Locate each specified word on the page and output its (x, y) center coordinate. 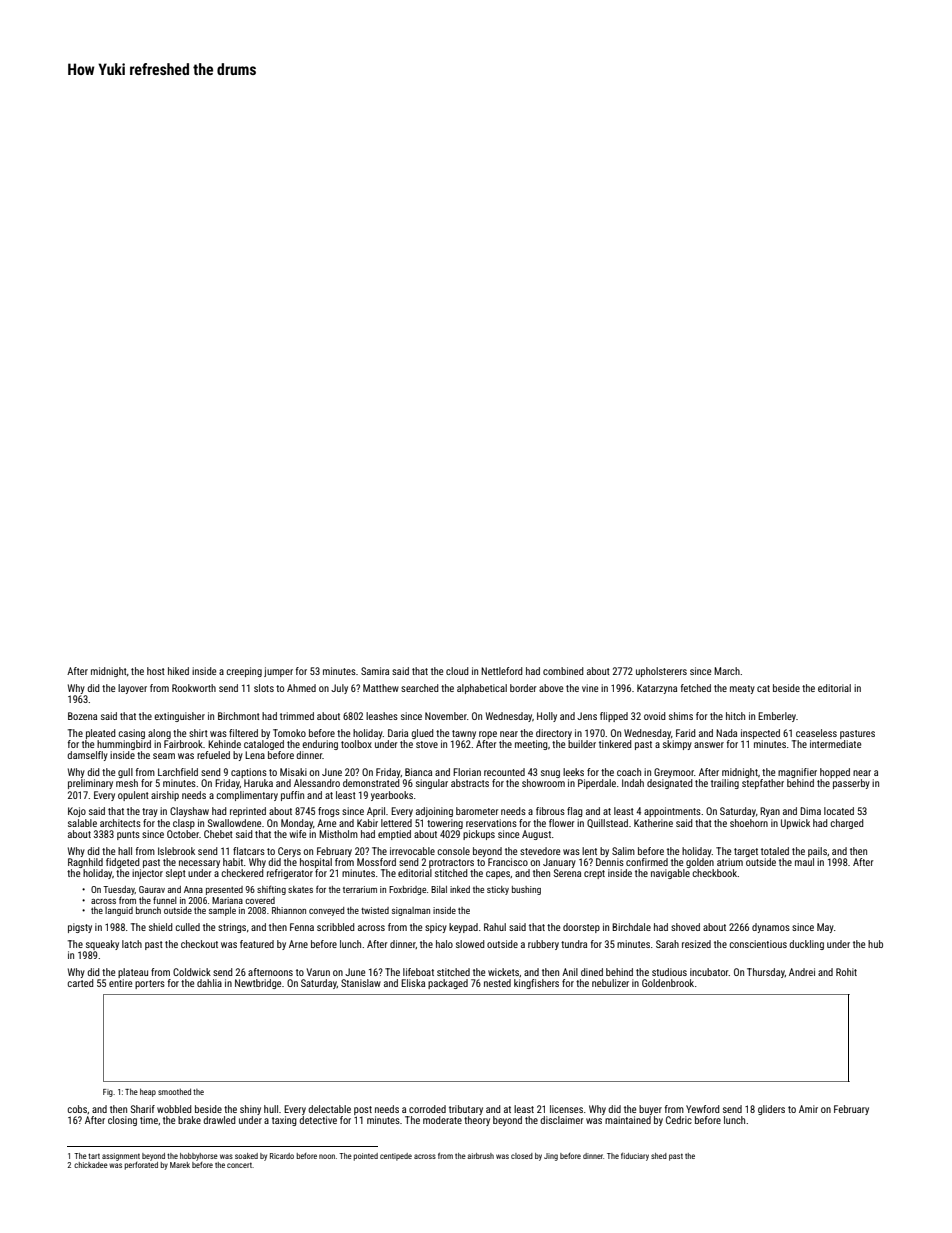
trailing (725, 784)
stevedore (540, 851)
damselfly (87, 756)
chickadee (91, 1165)
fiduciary (635, 1157)
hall (125, 851)
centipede (396, 1157)
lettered (396, 823)
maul (804, 862)
